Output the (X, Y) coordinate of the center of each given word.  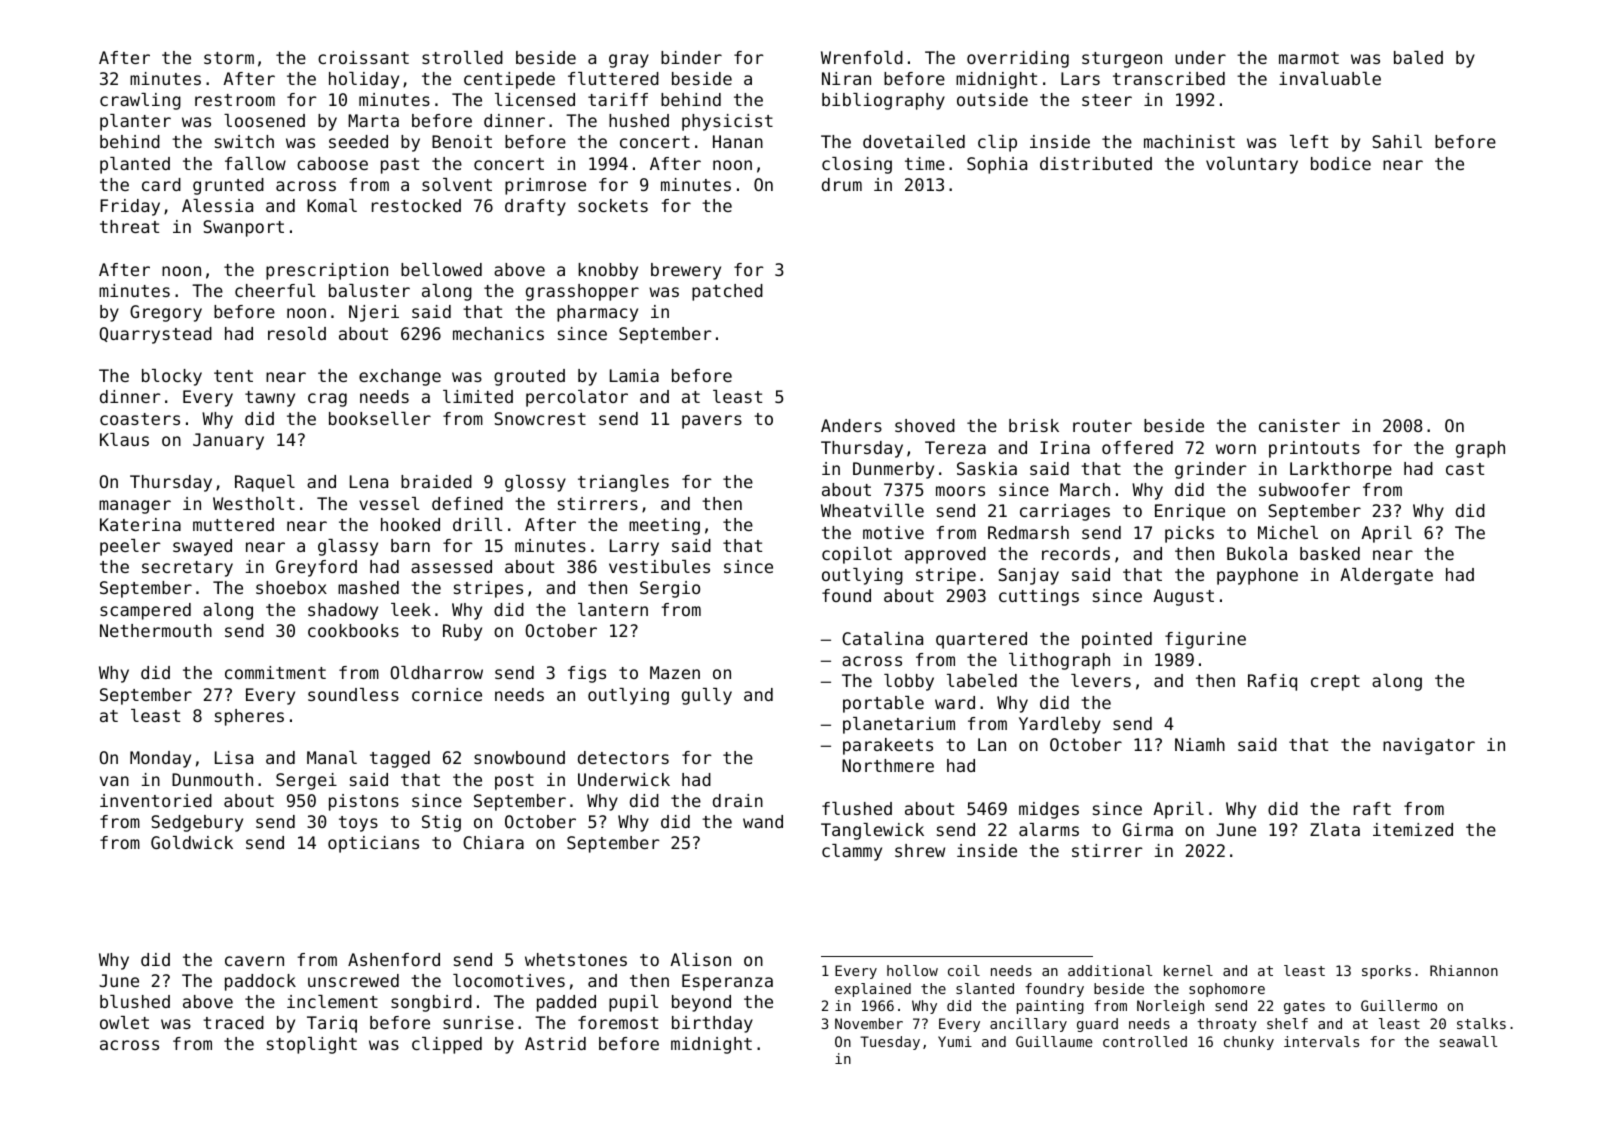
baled (1418, 57)
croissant (363, 57)
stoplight (312, 1045)
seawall (1468, 1041)
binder (691, 57)
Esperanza (727, 982)
